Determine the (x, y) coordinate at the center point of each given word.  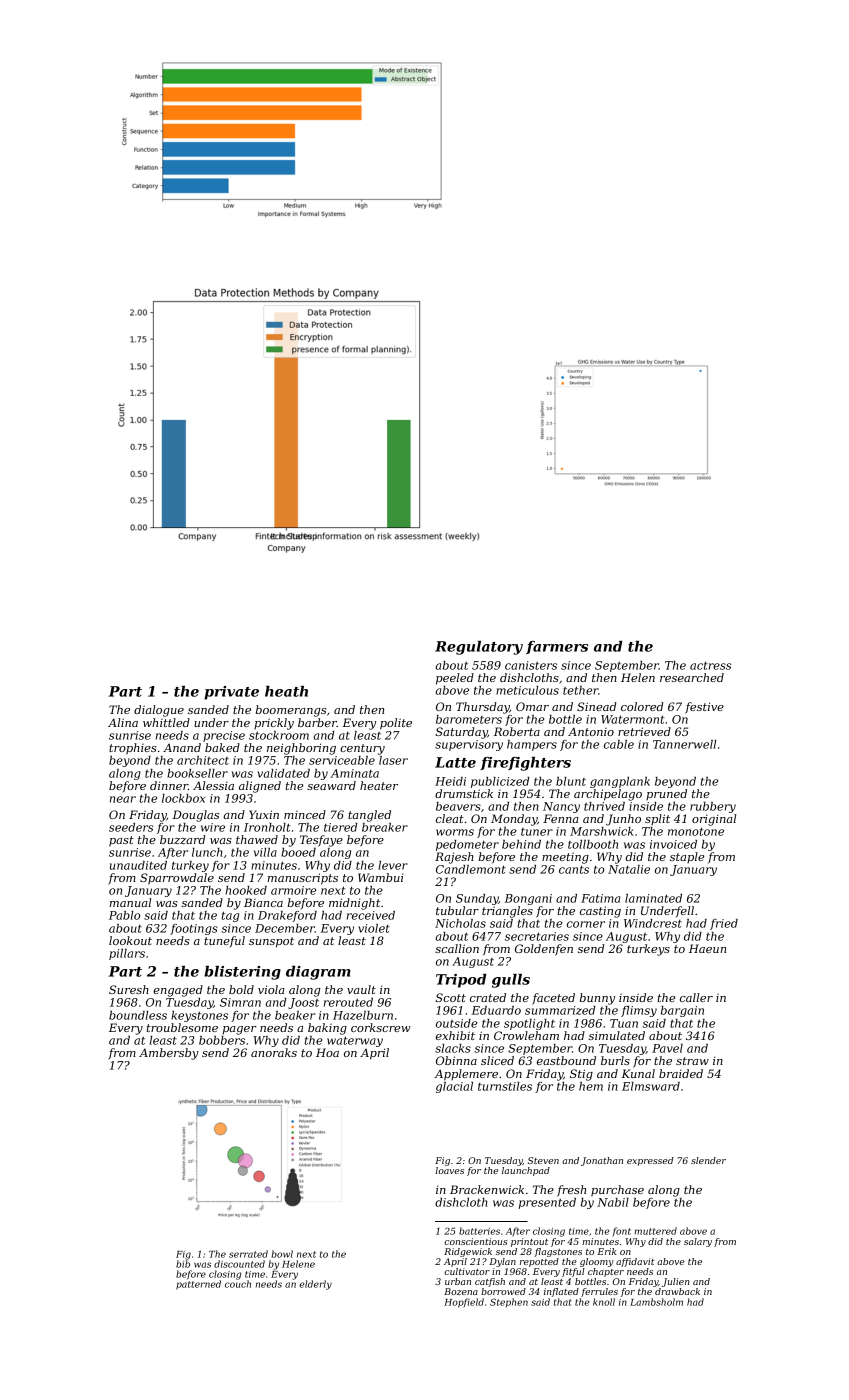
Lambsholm (656, 1302)
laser (393, 760)
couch (238, 1284)
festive (704, 708)
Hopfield (464, 1303)
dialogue (159, 711)
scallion (457, 948)
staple (687, 857)
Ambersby (169, 1054)
